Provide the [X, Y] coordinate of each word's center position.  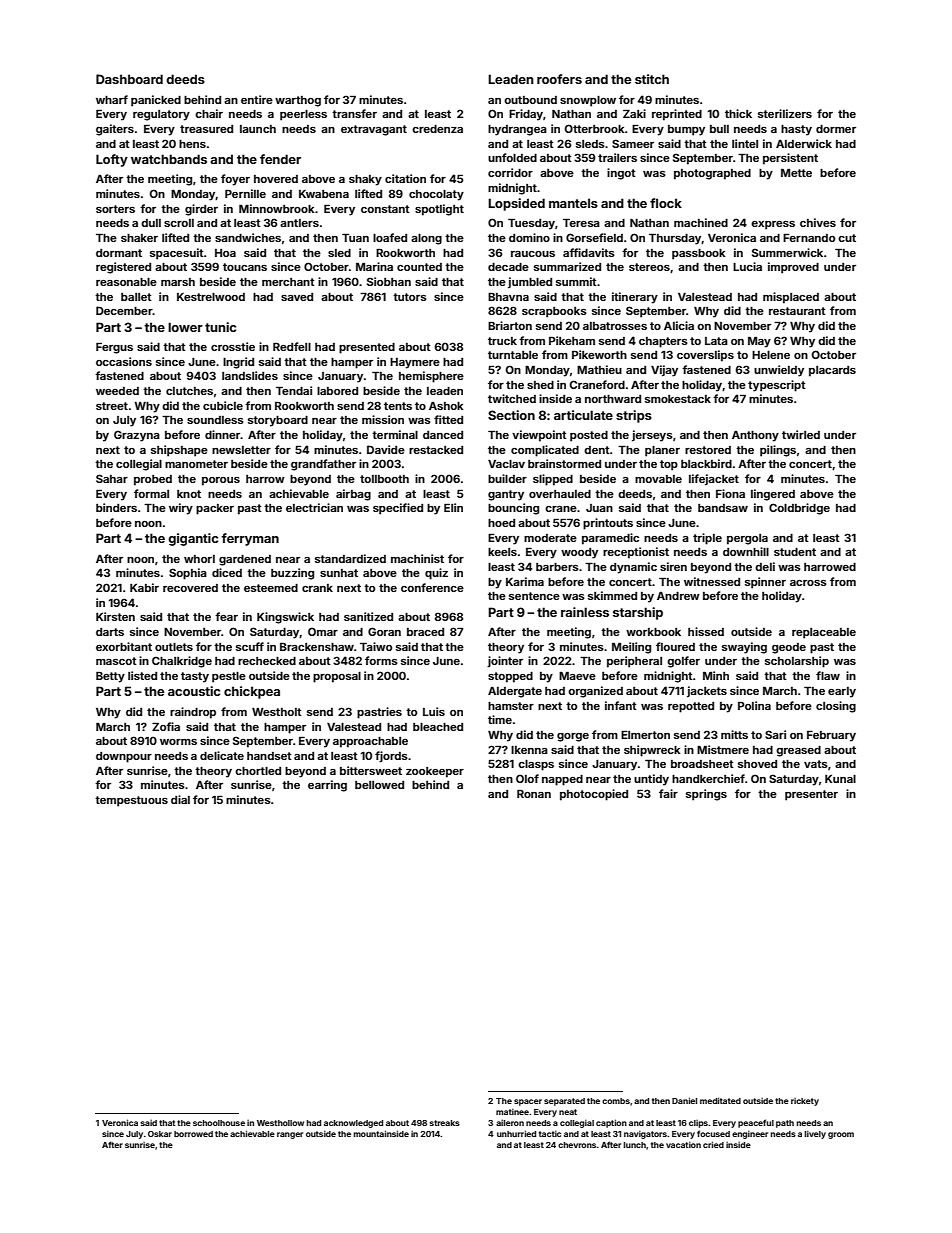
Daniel [684, 1100]
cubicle [223, 405]
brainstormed [564, 463]
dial [180, 799]
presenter [811, 795]
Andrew [678, 596]
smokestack [678, 399]
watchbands [169, 159]
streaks [444, 1123]
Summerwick [787, 252]
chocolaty [436, 195]
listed [142, 675]
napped [562, 780]
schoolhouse [219, 1123]
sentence [534, 596]
